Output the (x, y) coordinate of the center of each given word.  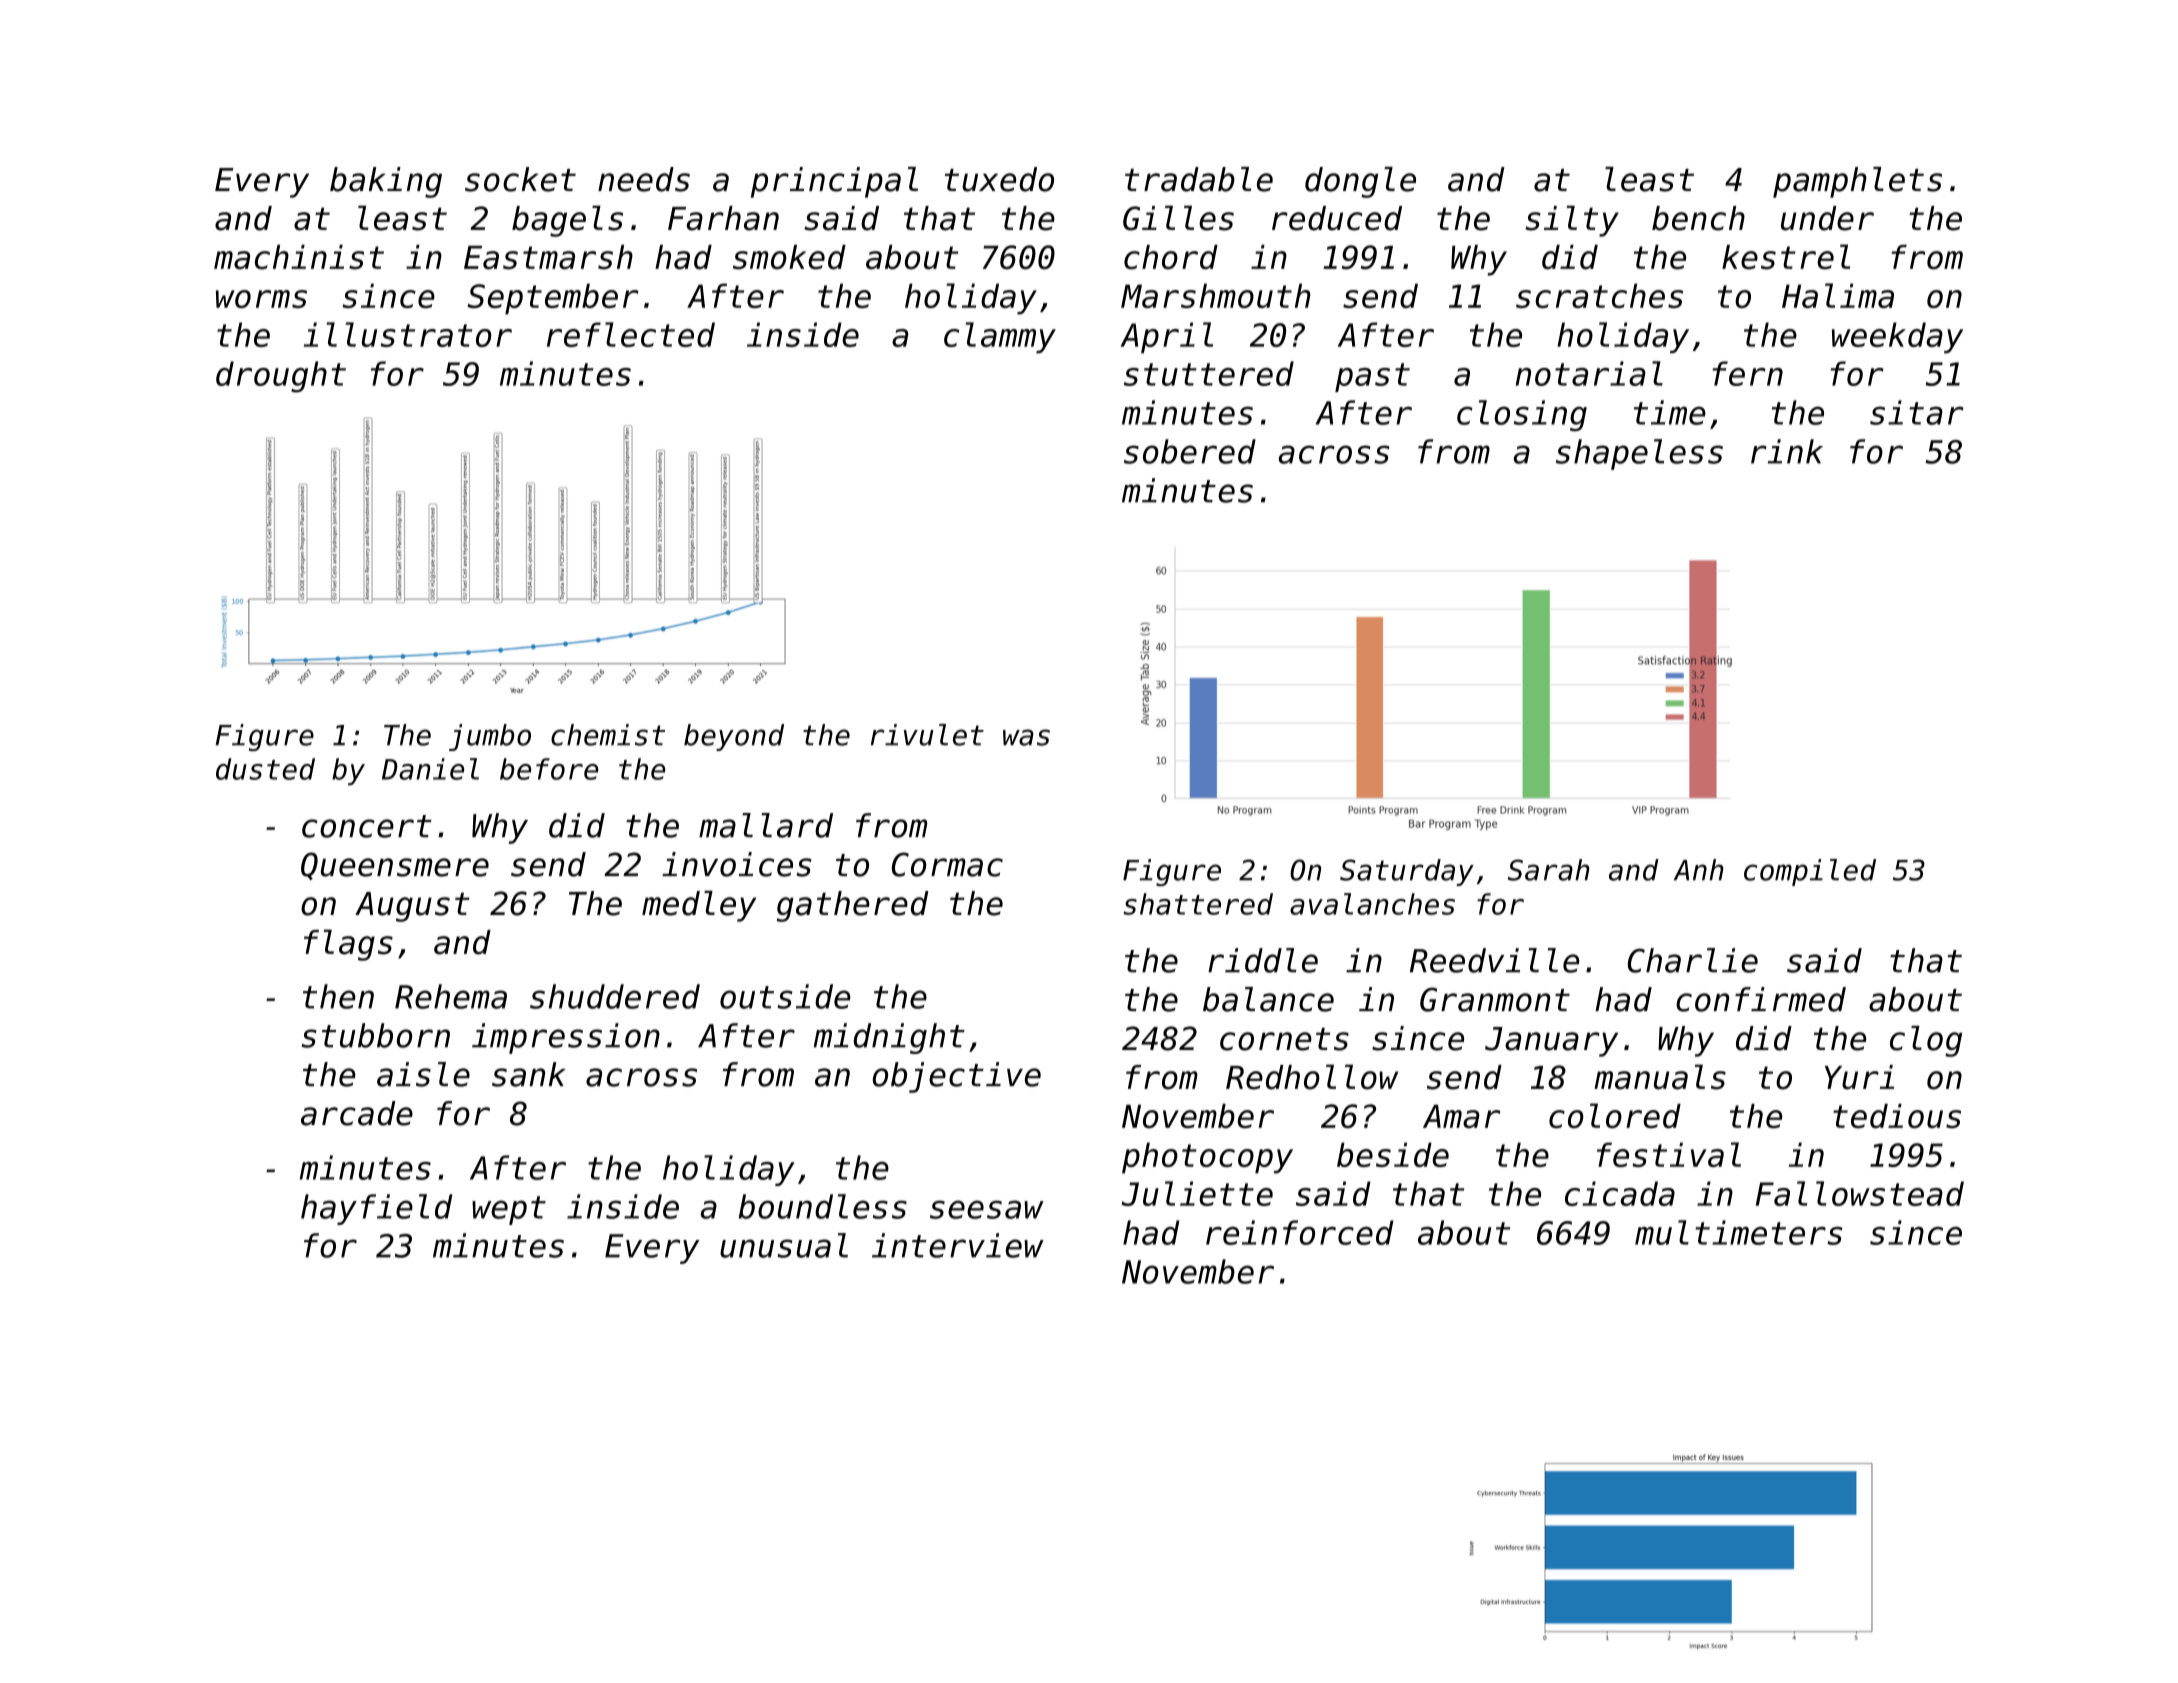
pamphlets (1857, 182)
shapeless (1639, 454)
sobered (1190, 451)
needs (644, 179)
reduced (1337, 218)
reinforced (1300, 1232)
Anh (1699, 869)
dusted (265, 769)
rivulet (927, 735)
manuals (1660, 1077)
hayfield (376, 1209)
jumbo (490, 737)
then (338, 996)
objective (957, 1077)
